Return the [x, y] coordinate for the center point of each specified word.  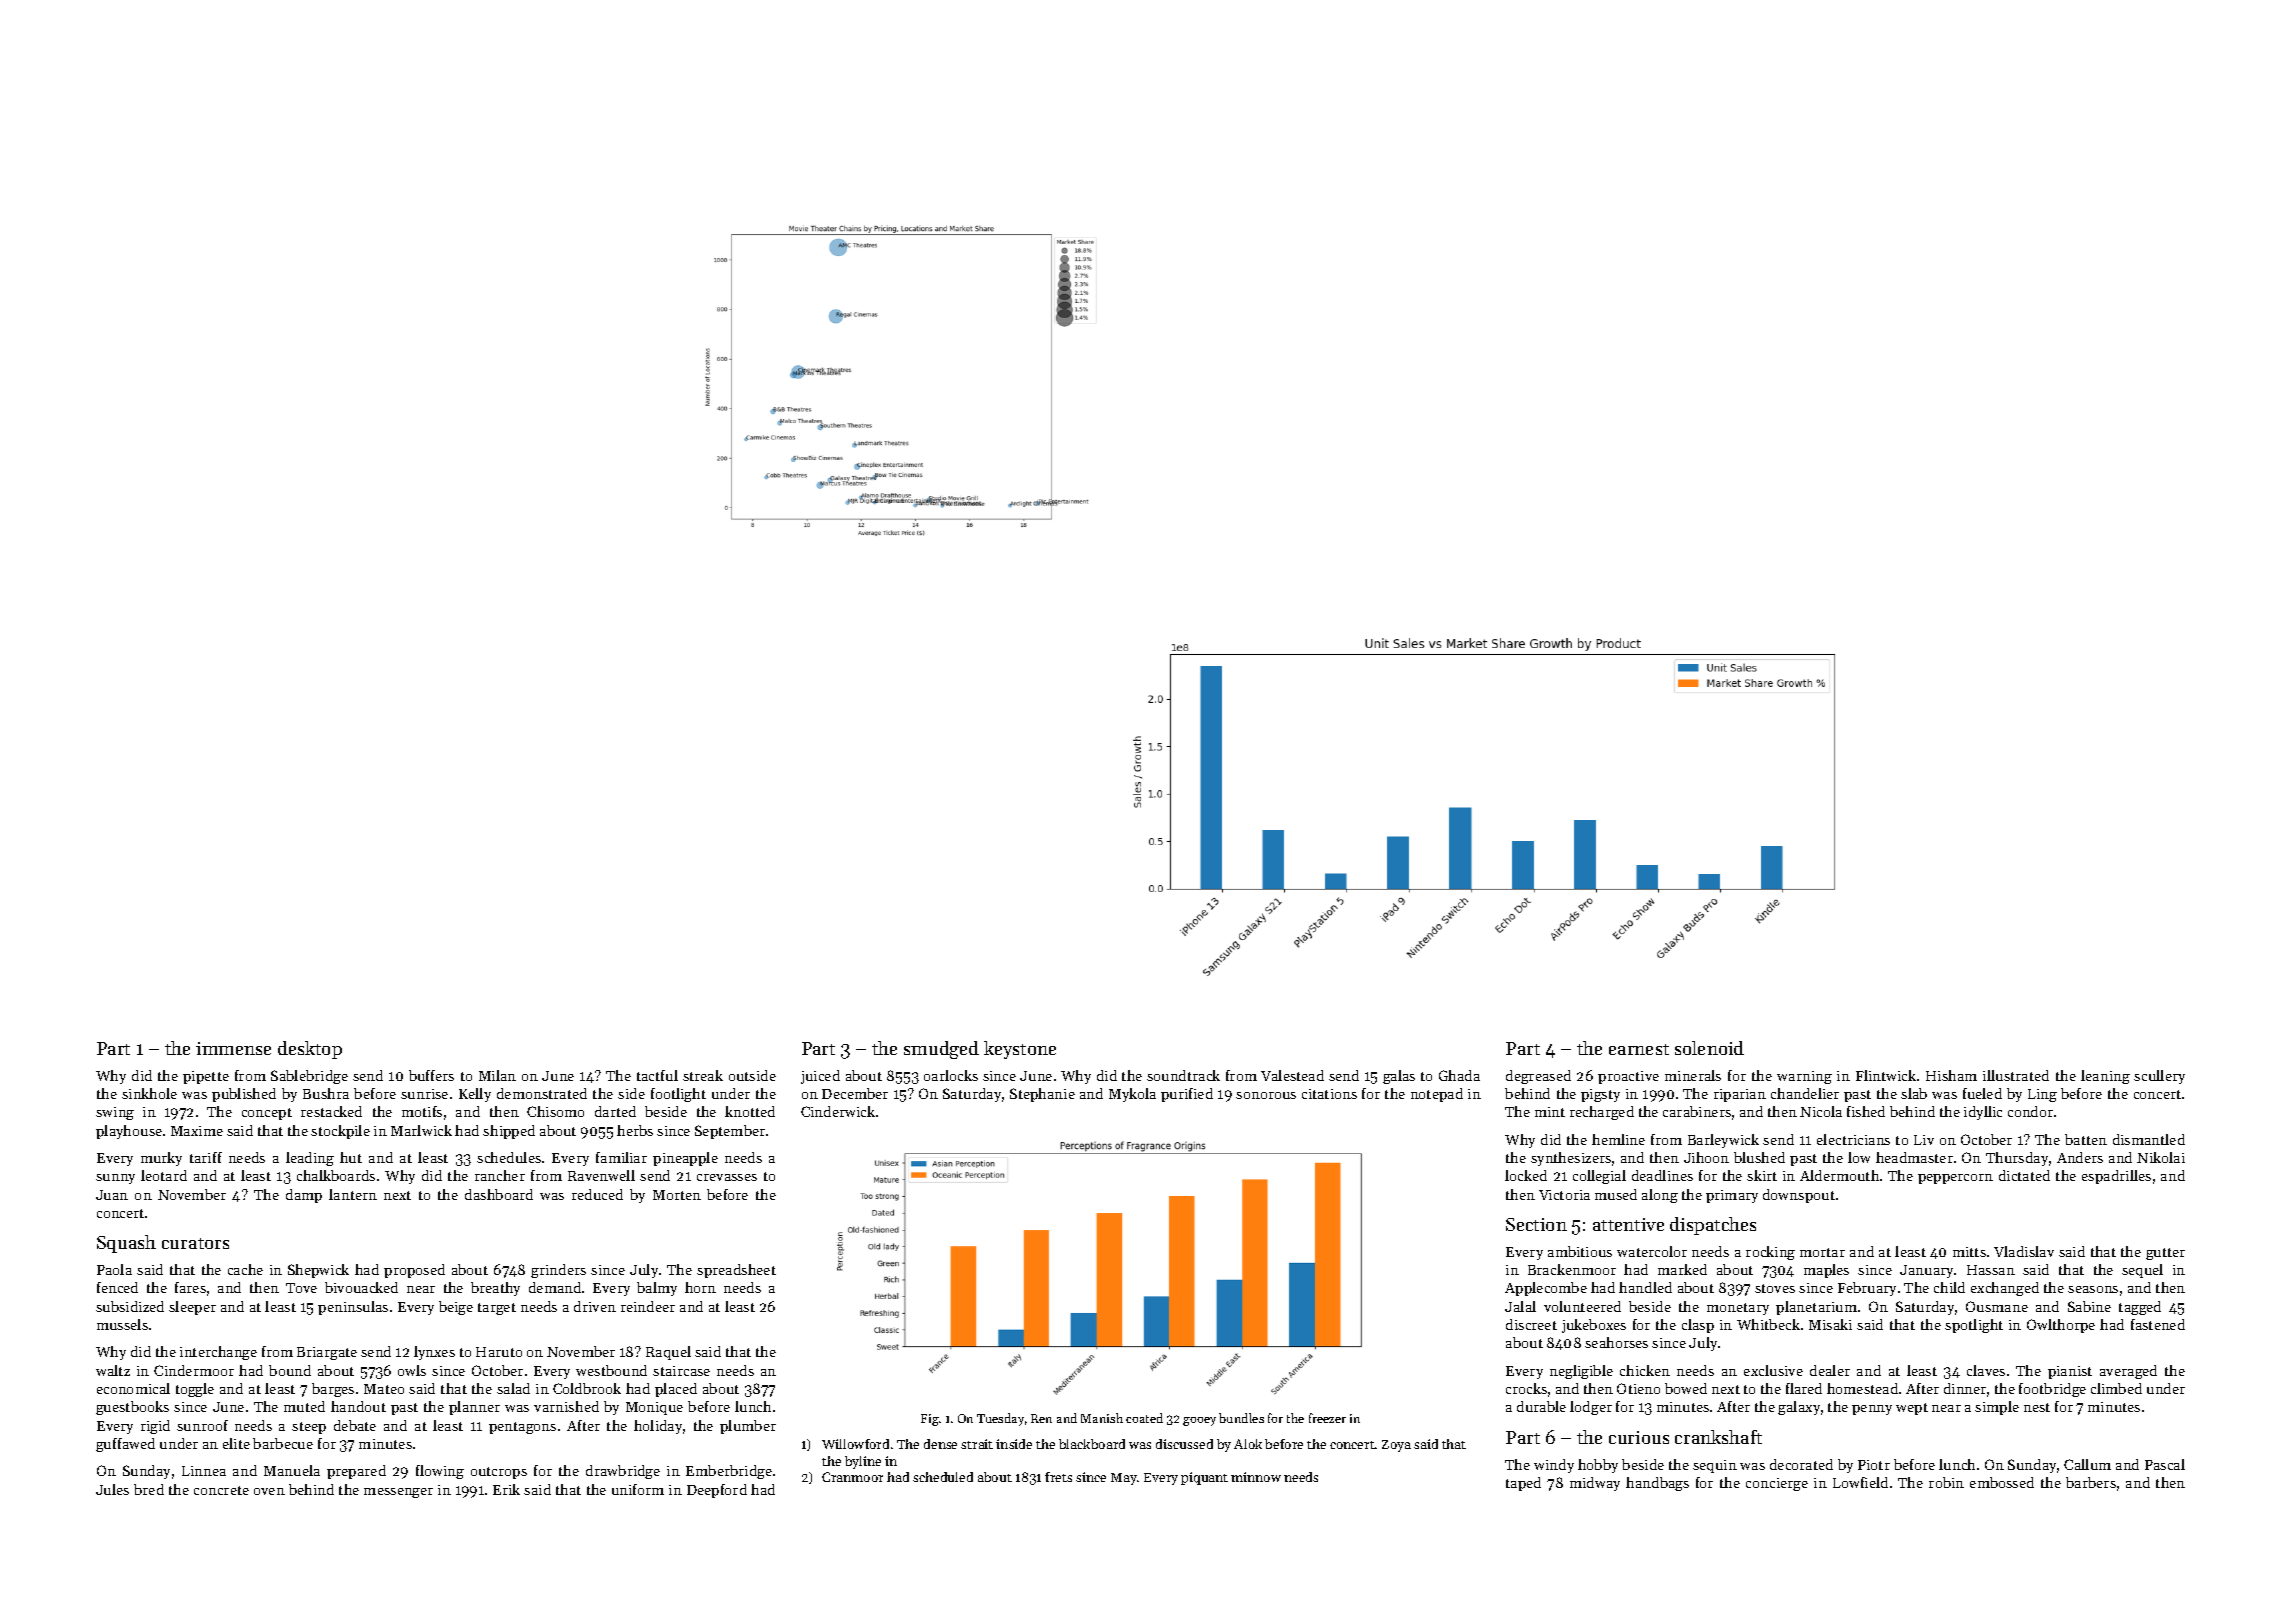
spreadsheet [736, 1271]
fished [1866, 1111]
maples [1826, 1271]
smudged [941, 1050]
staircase [681, 1371]
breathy [495, 1289]
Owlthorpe [2061, 1326]
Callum [2087, 1464]
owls [412, 1370]
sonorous [1266, 1095]
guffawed [125, 1445]
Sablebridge [309, 1077]
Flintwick [1886, 1075]
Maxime [197, 1131]
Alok [1248, 1444]
